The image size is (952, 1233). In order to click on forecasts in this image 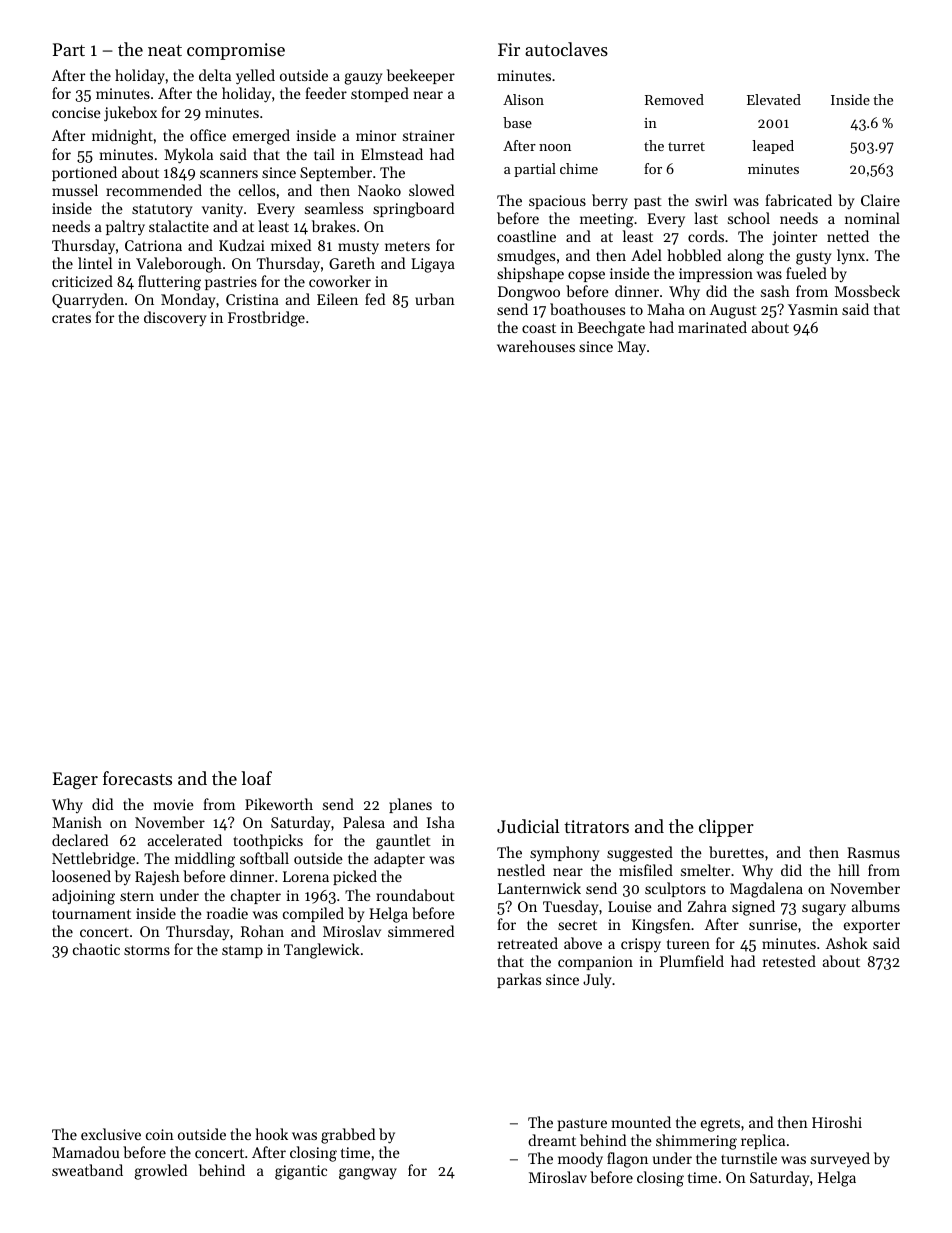, I will do `click(137, 778)`.
